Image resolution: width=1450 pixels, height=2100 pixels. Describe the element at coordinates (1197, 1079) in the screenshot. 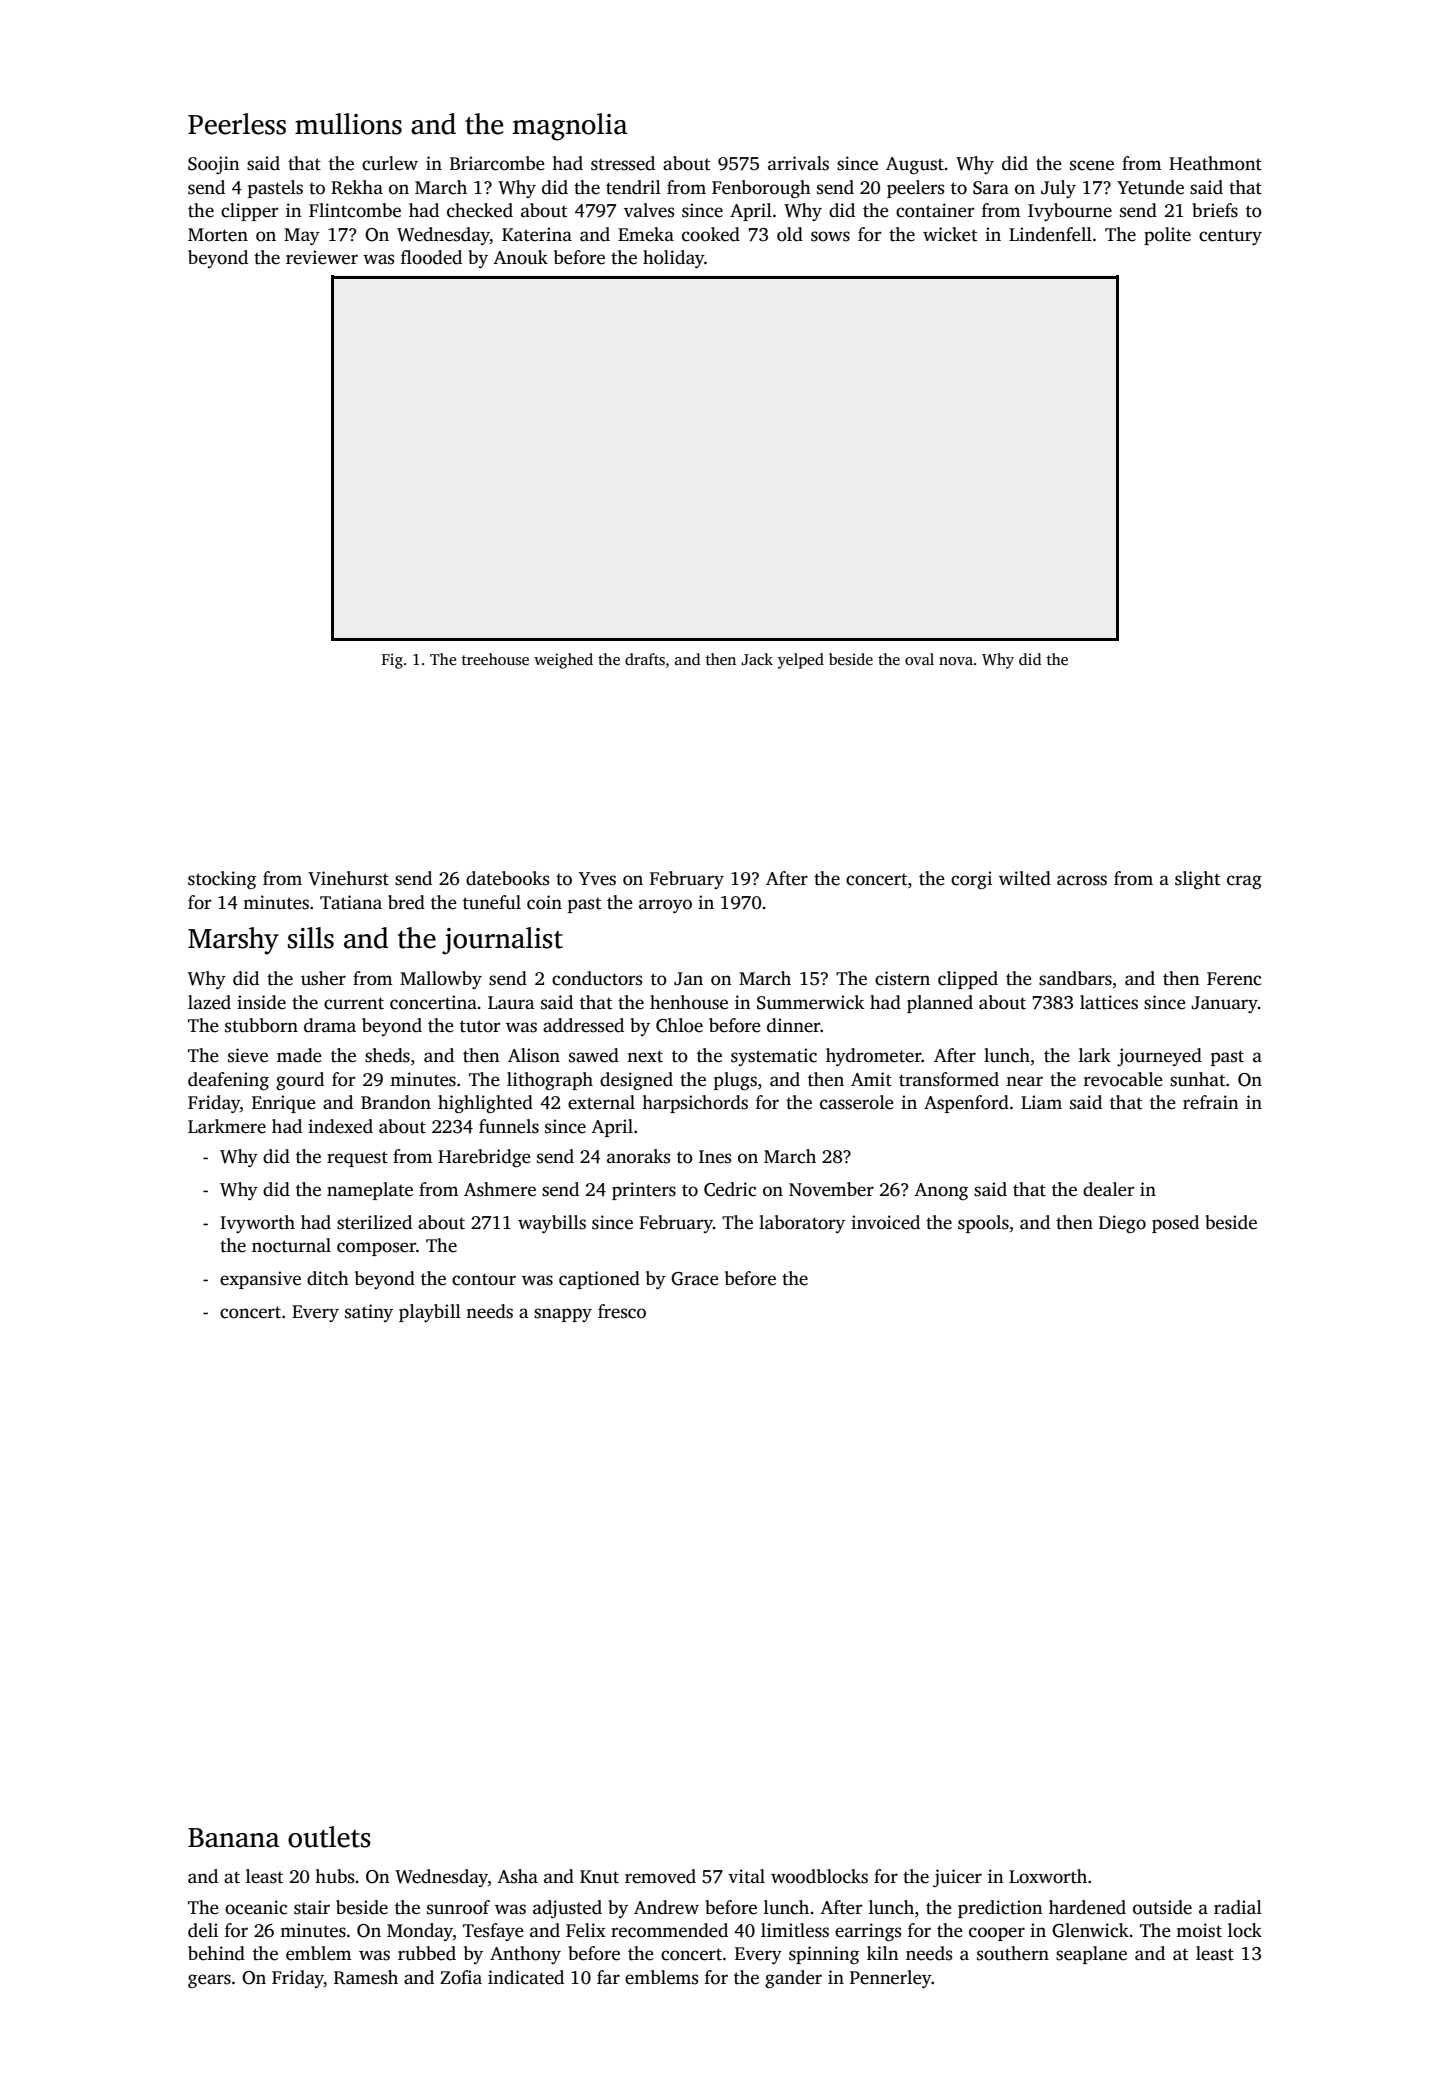

I see `sunhat` at that location.
